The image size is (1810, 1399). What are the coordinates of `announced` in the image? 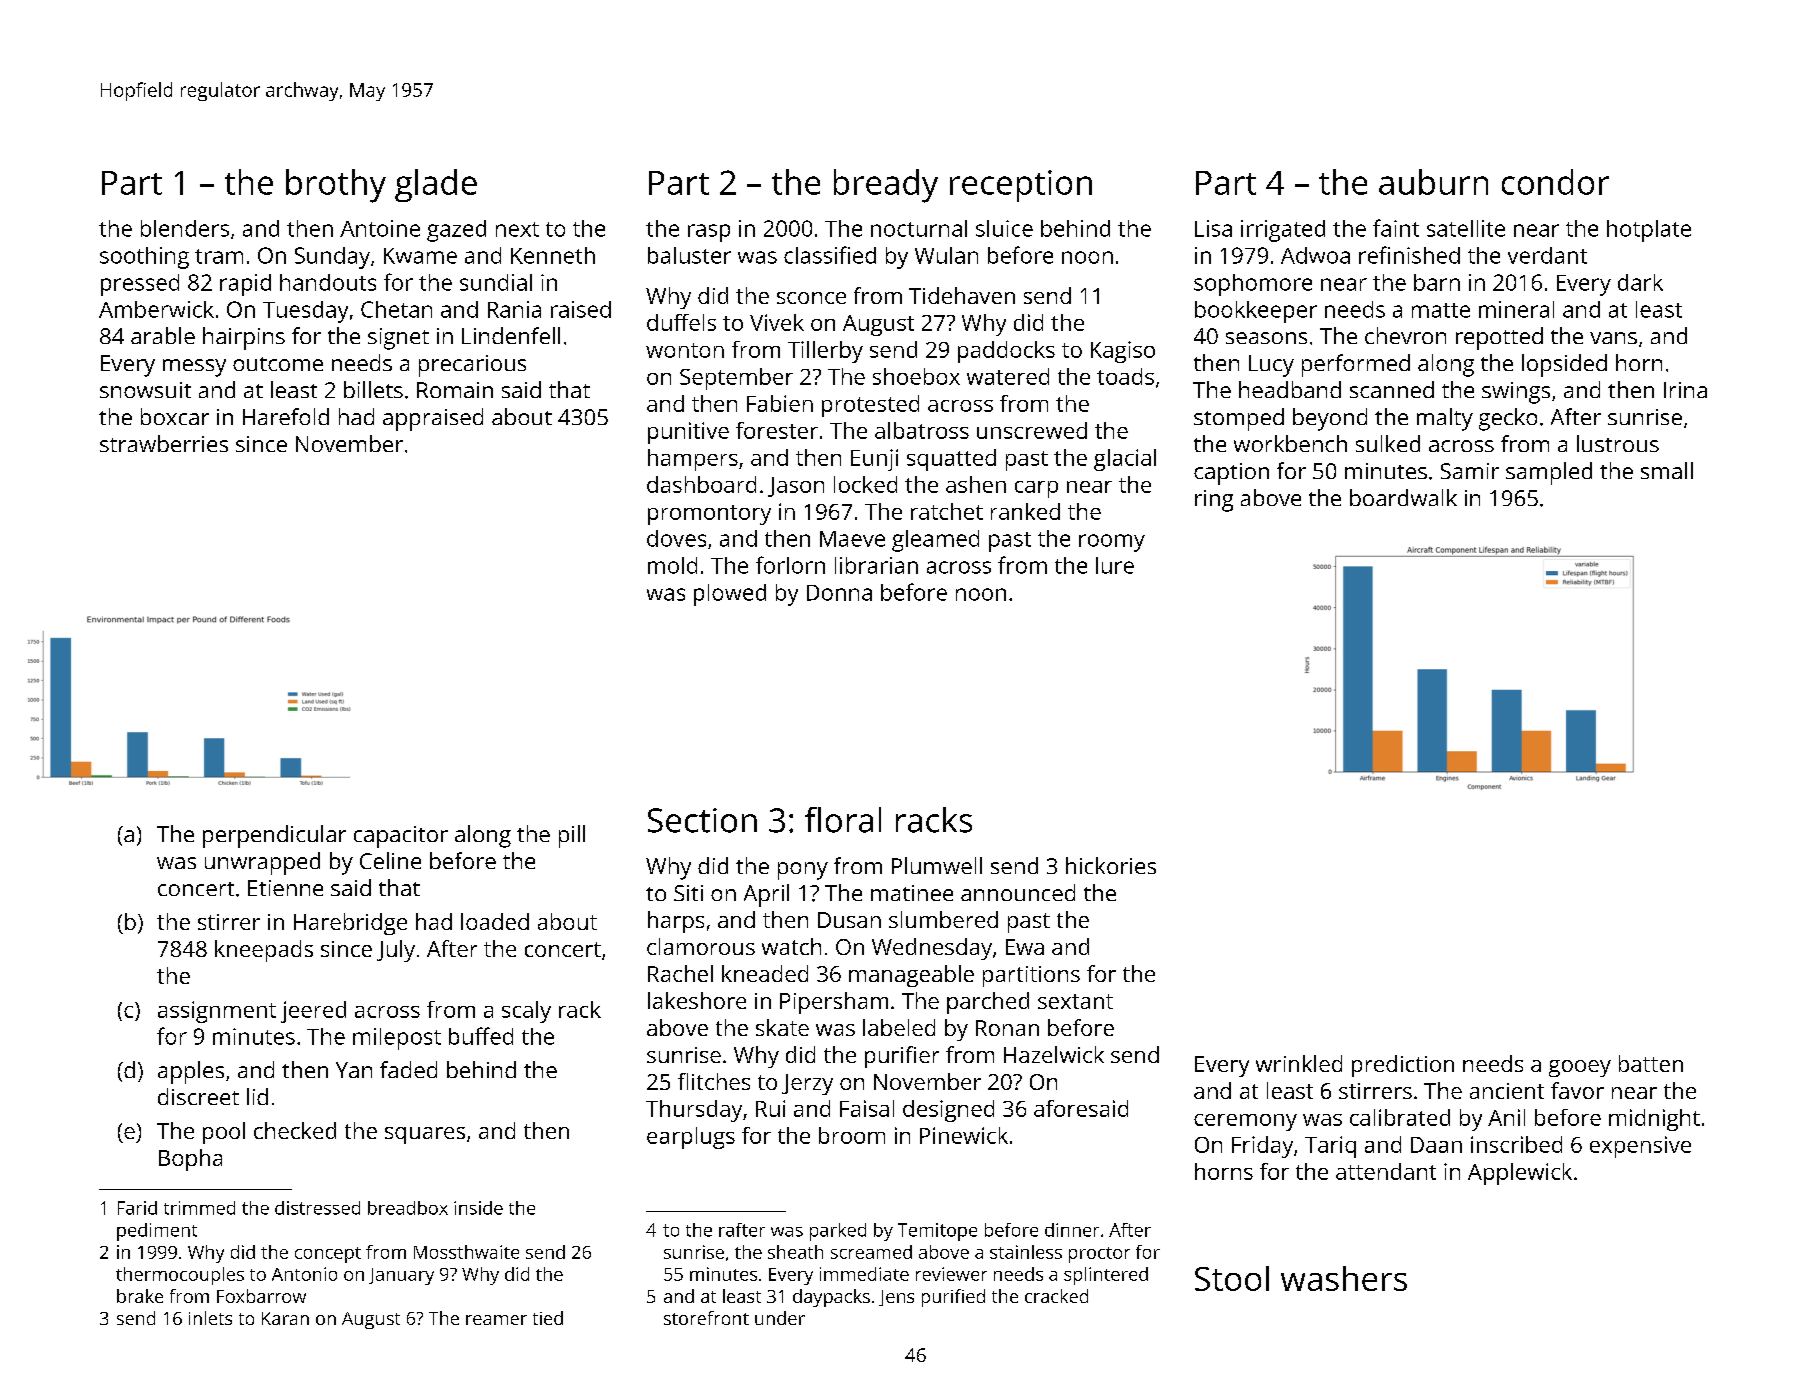 It's located at (1018, 892).
